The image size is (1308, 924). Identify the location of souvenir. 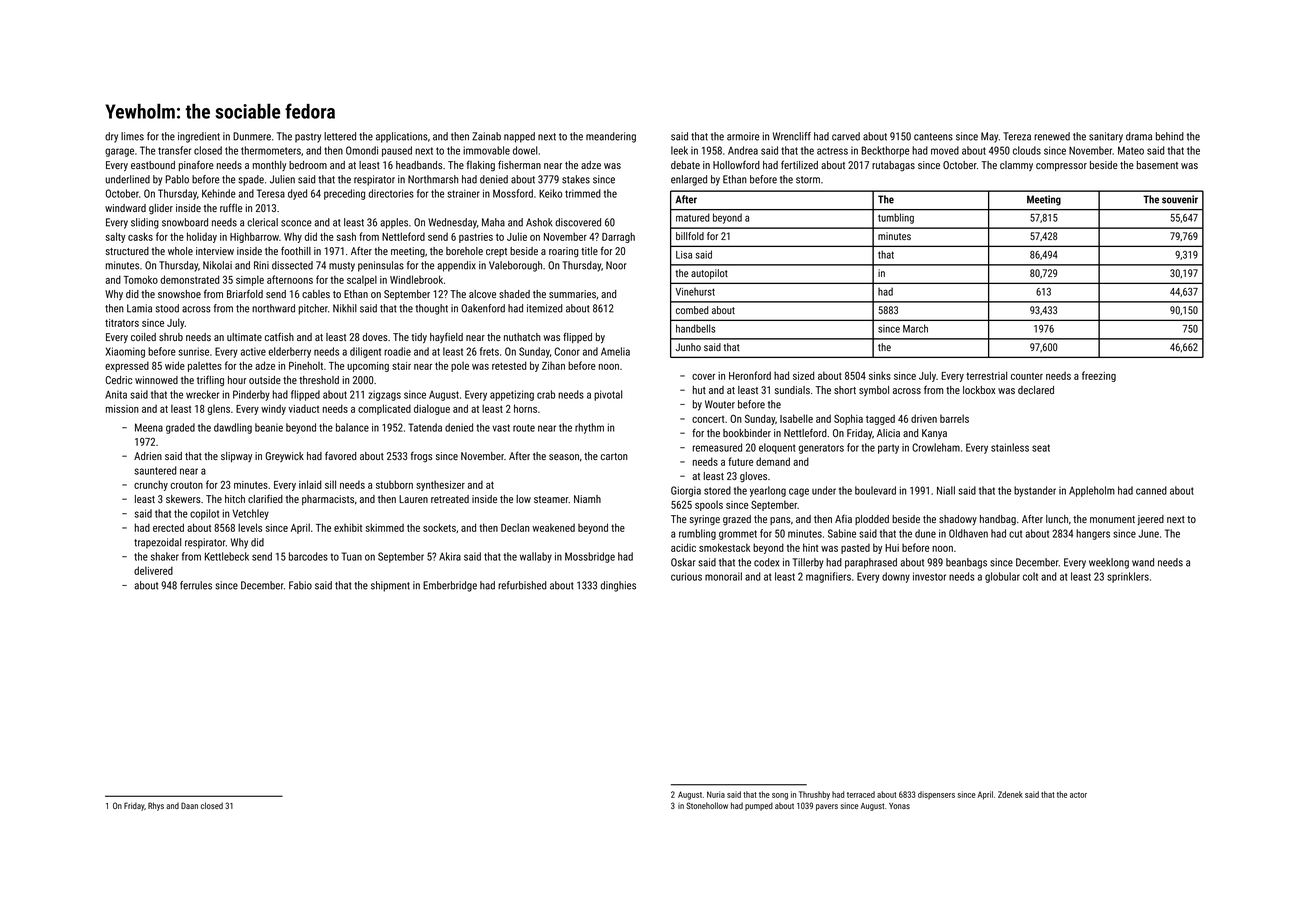
(1180, 199).
